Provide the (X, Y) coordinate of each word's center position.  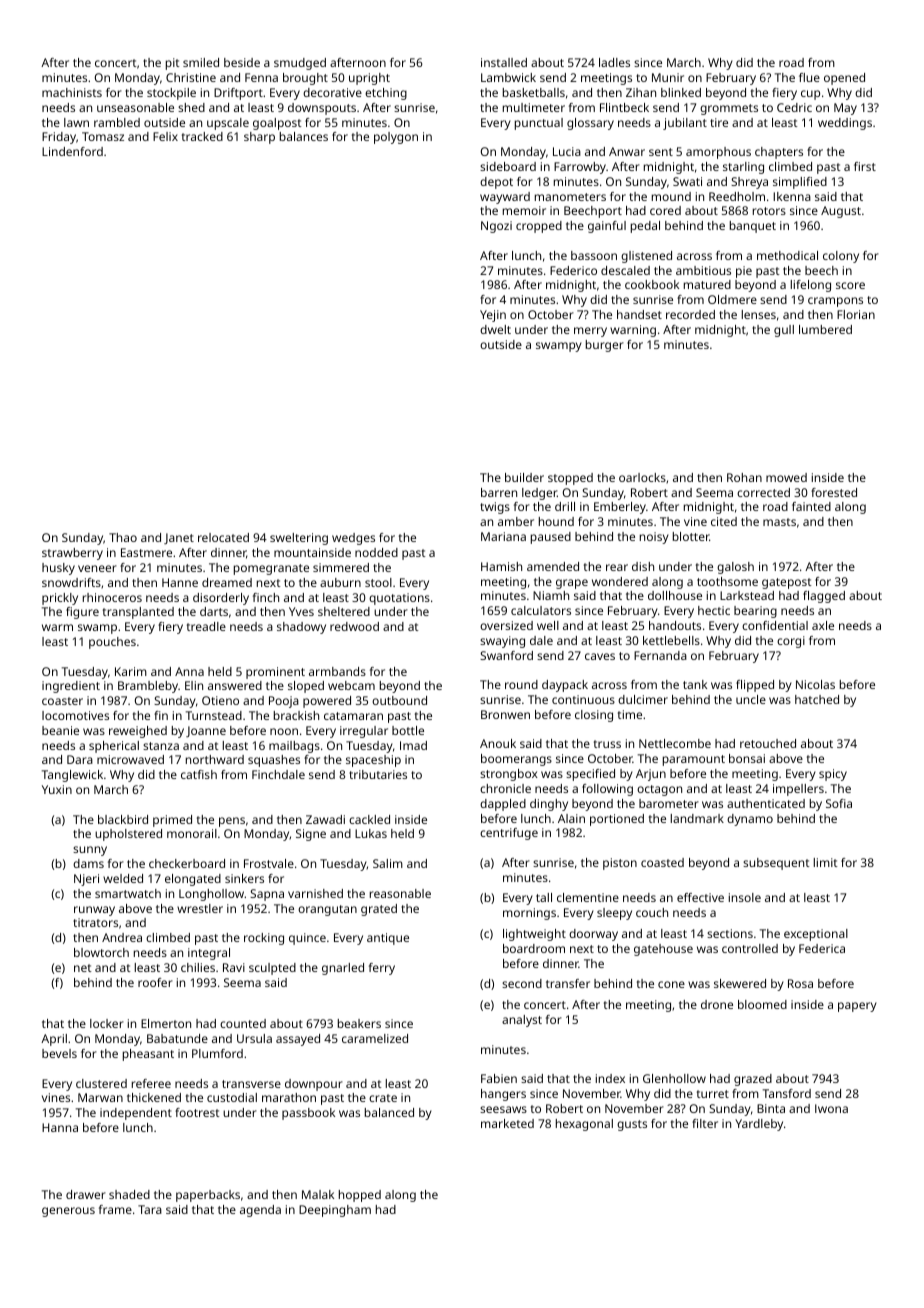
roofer (155, 982)
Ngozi (496, 227)
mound (671, 196)
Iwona (831, 1108)
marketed (507, 1123)
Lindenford (72, 151)
